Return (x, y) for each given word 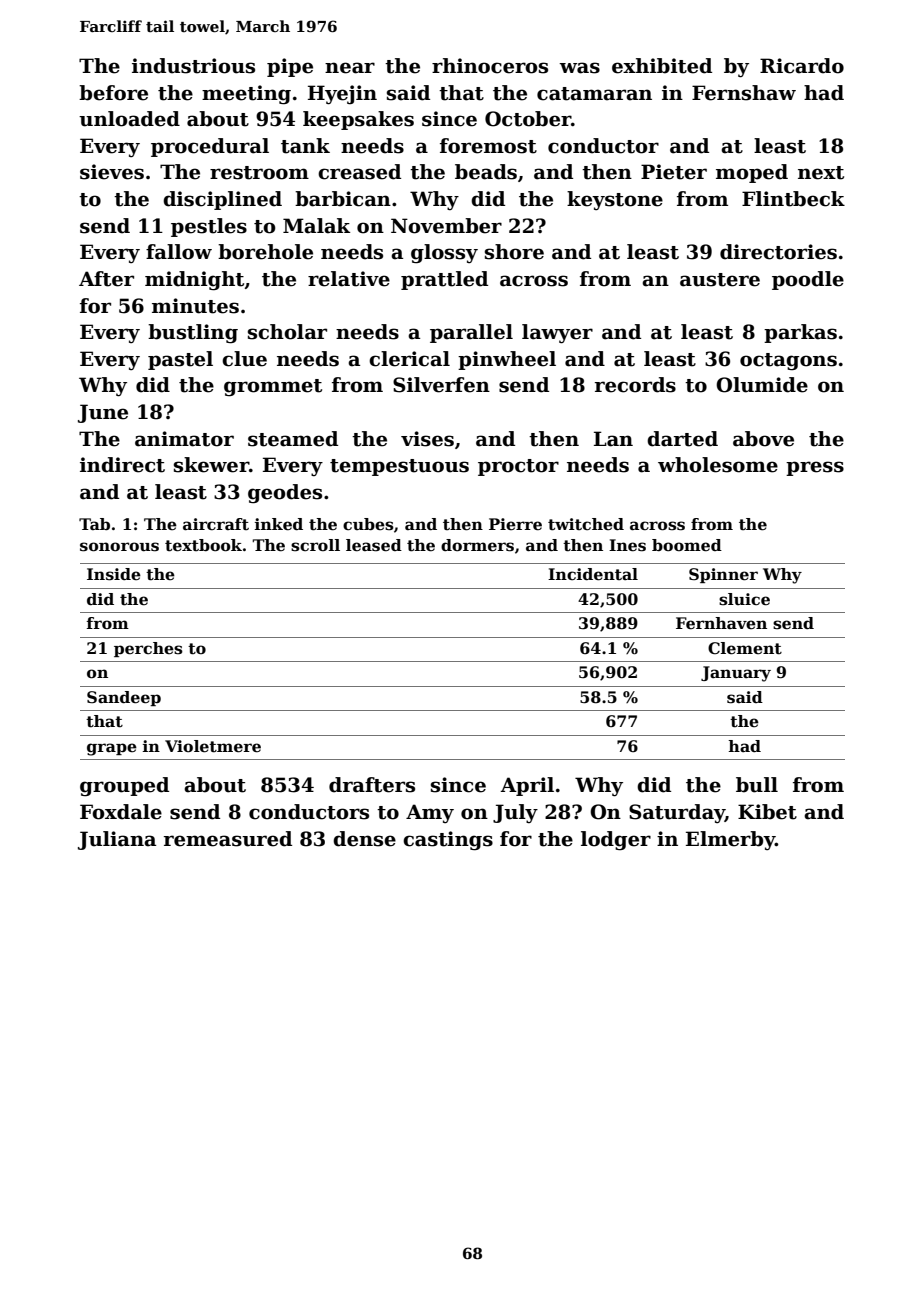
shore (514, 252)
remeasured (228, 839)
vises (427, 439)
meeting (246, 95)
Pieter (674, 172)
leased (374, 545)
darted (682, 439)
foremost (488, 146)
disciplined (222, 200)
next (821, 173)
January (736, 674)
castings (448, 841)
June (103, 413)
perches (148, 649)
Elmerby (730, 840)
